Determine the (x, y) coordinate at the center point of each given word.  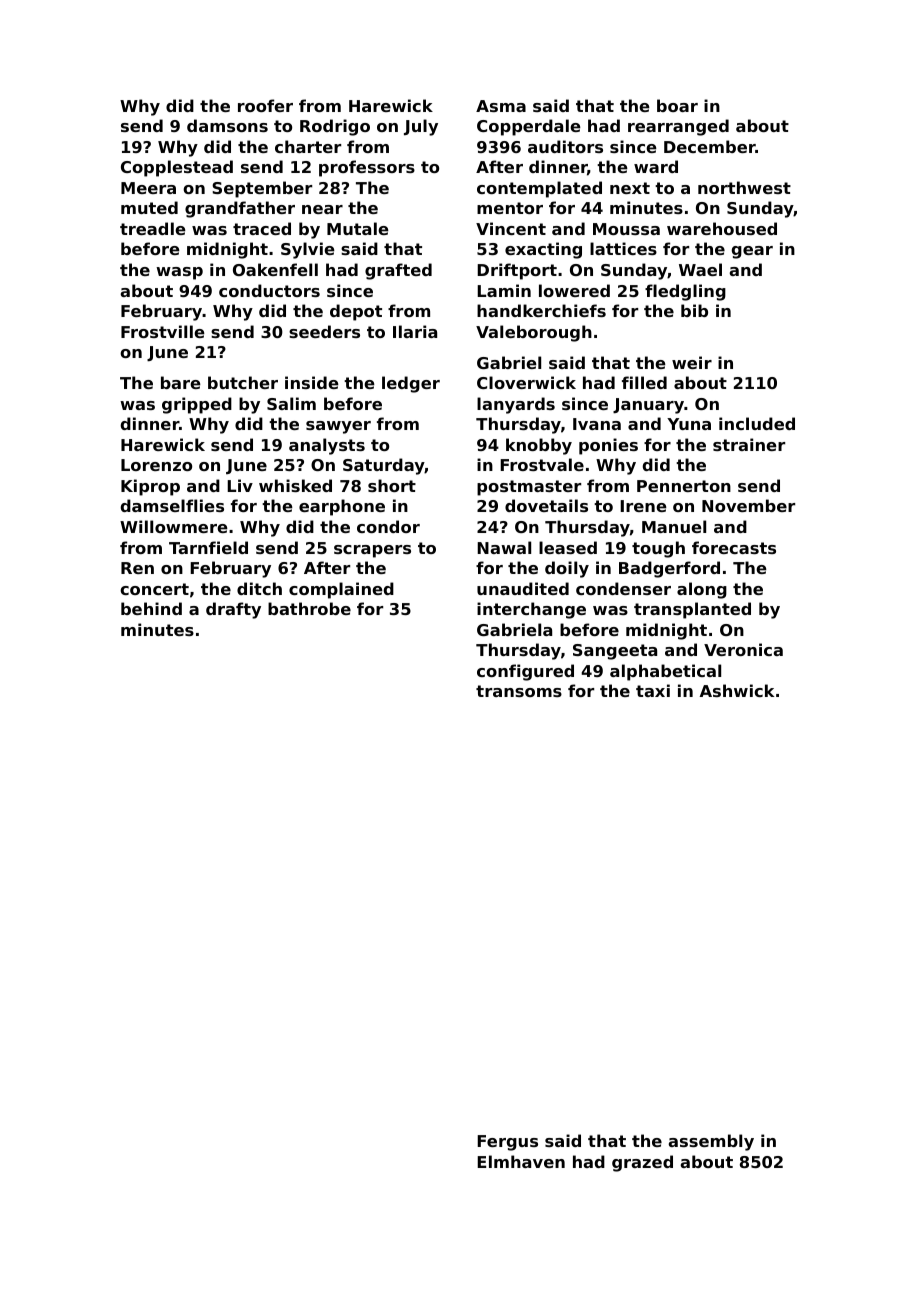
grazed (642, 1163)
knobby (539, 446)
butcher (243, 382)
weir (692, 362)
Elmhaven (521, 1161)
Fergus (507, 1143)
